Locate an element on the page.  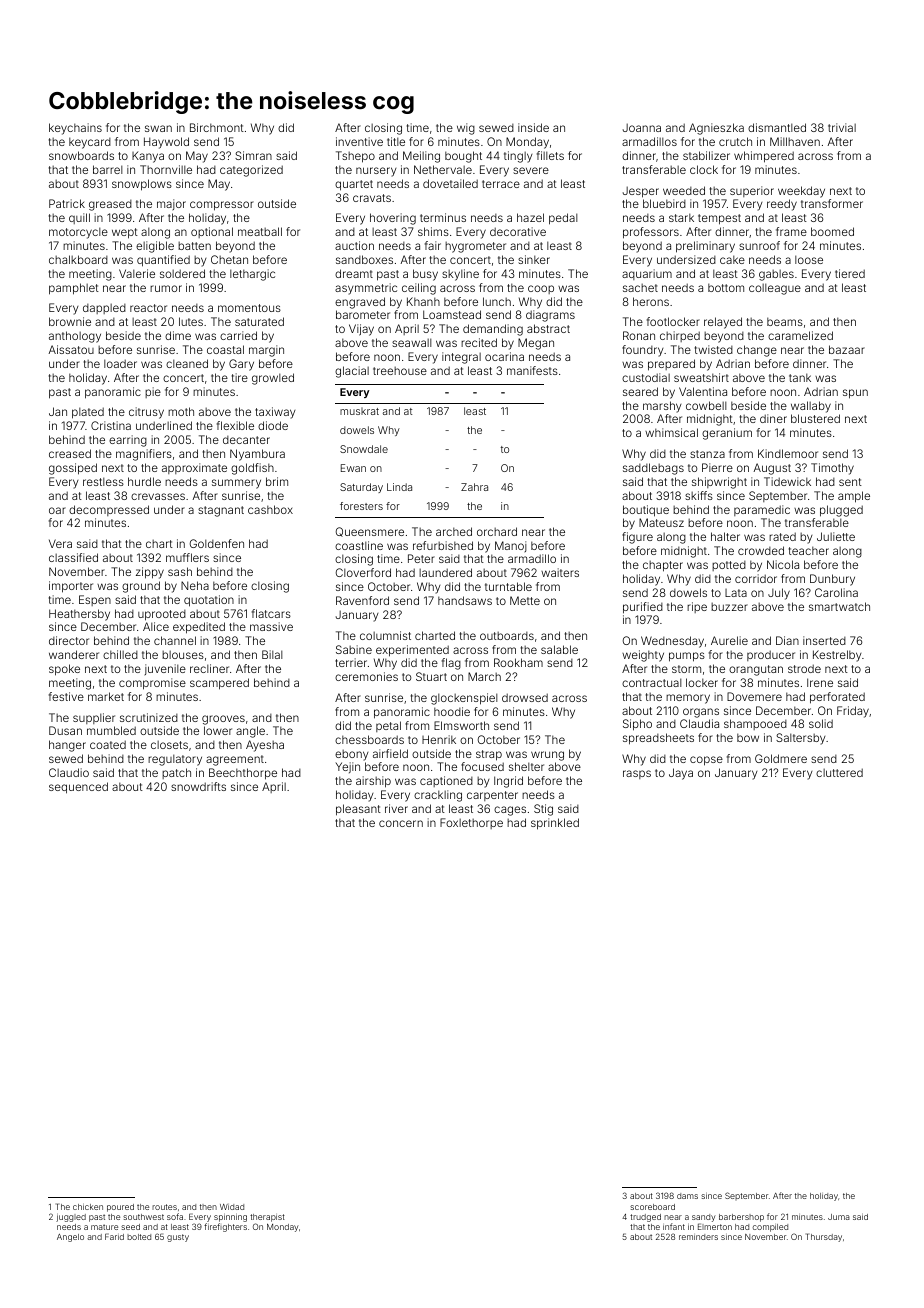
trivial is located at coordinates (842, 127).
